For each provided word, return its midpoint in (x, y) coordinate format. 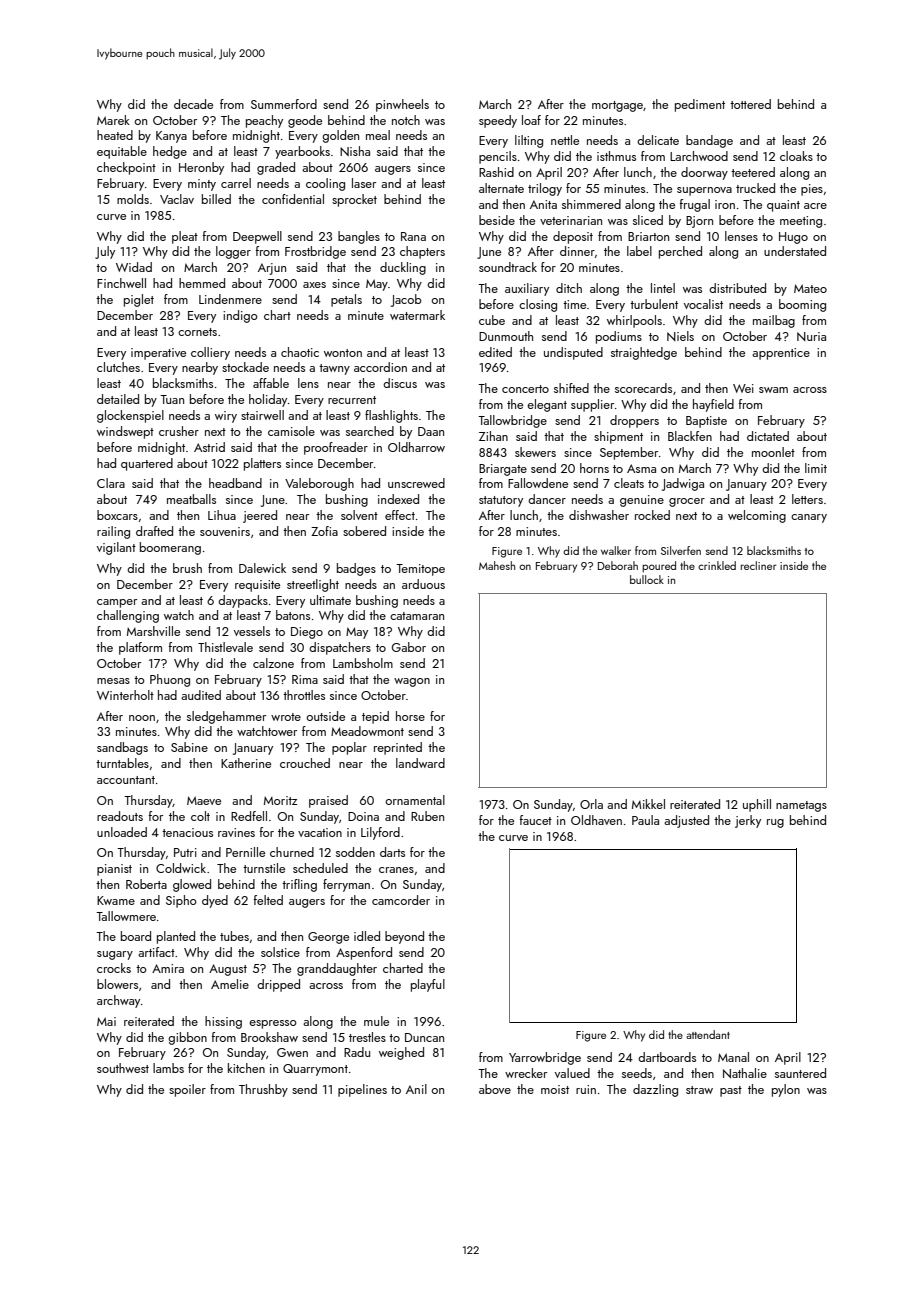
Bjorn (699, 222)
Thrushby (263, 1090)
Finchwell (121, 283)
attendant (708, 1034)
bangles (359, 237)
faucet (536, 820)
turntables (122, 763)
